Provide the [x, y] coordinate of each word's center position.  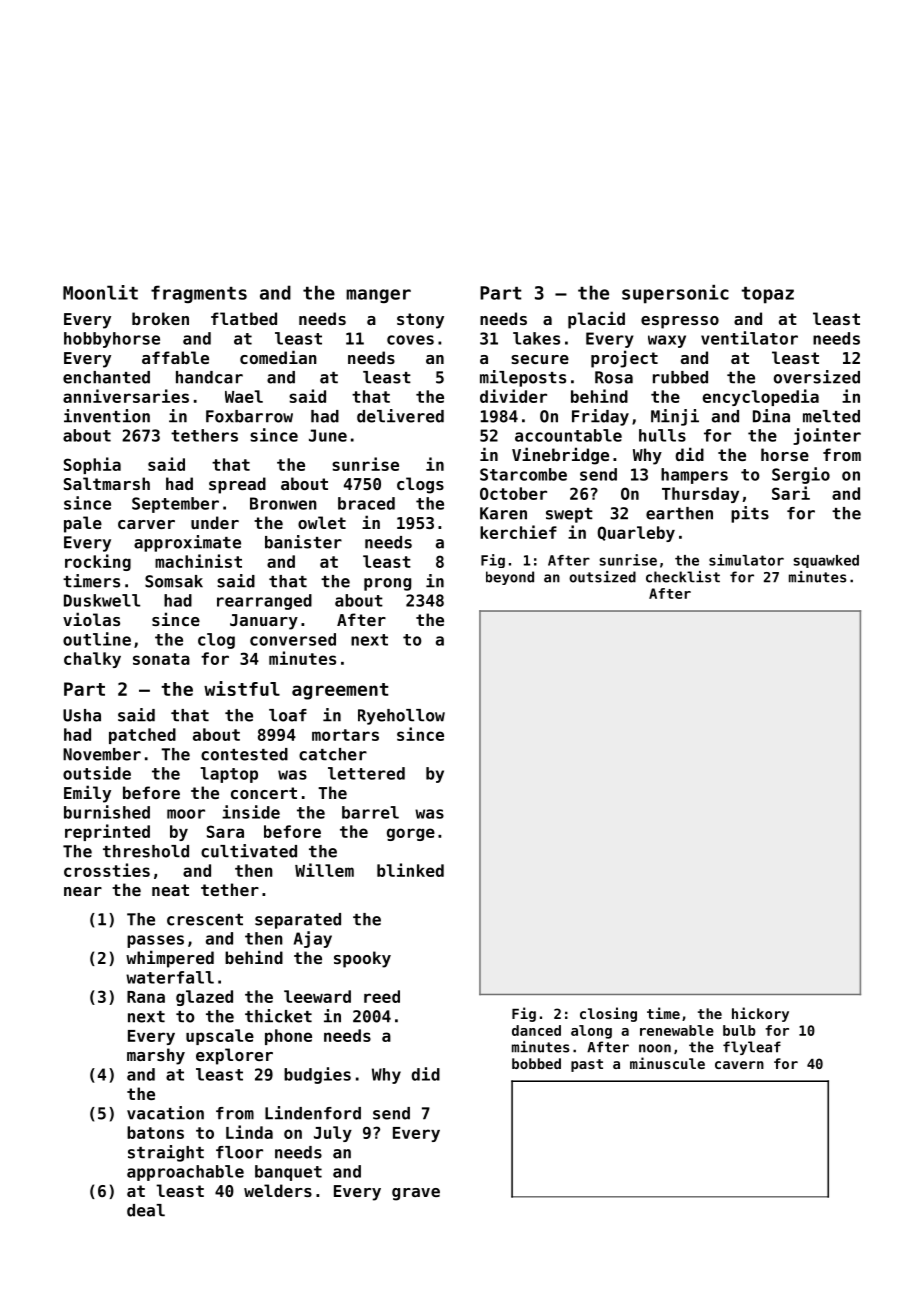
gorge [411, 834]
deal [146, 1210]
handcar [209, 377]
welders [278, 1190]
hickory [760, 1014]
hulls [662, 435]
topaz [767, 295]
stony [420, 321]
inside [251, 812]
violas [91, 619]
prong [387, 584]
